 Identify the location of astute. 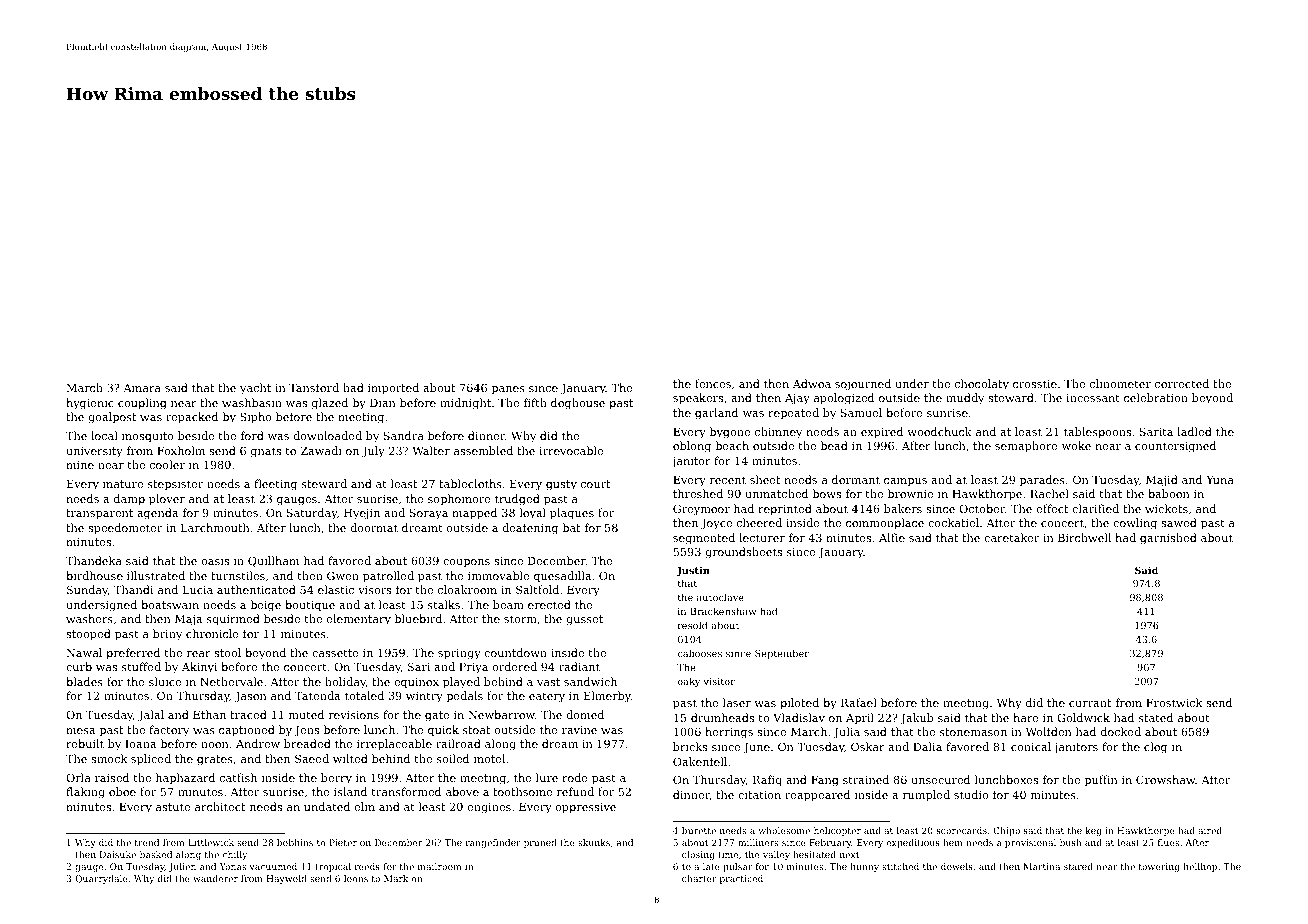
(173, 807).
